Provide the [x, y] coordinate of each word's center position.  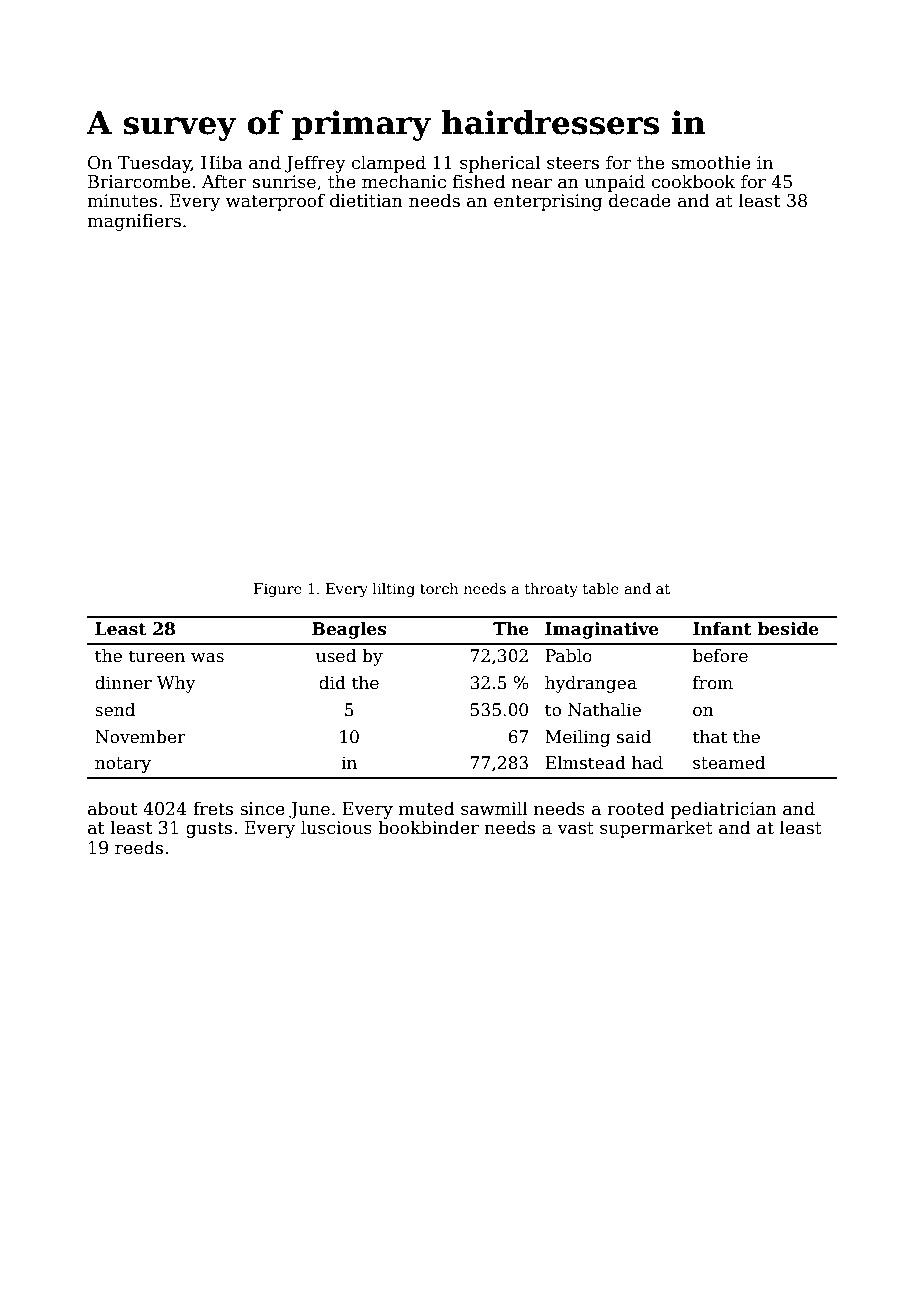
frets [213, 808]
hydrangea [591, 684]
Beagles [349, 630]
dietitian [366, 200]
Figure [278, 590]
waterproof [275, 202]
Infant [722, 629]
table [601, 588]
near [532, 183]
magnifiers [134, 222]
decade [640, 200]
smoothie [711, 162]
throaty [551, 590]
